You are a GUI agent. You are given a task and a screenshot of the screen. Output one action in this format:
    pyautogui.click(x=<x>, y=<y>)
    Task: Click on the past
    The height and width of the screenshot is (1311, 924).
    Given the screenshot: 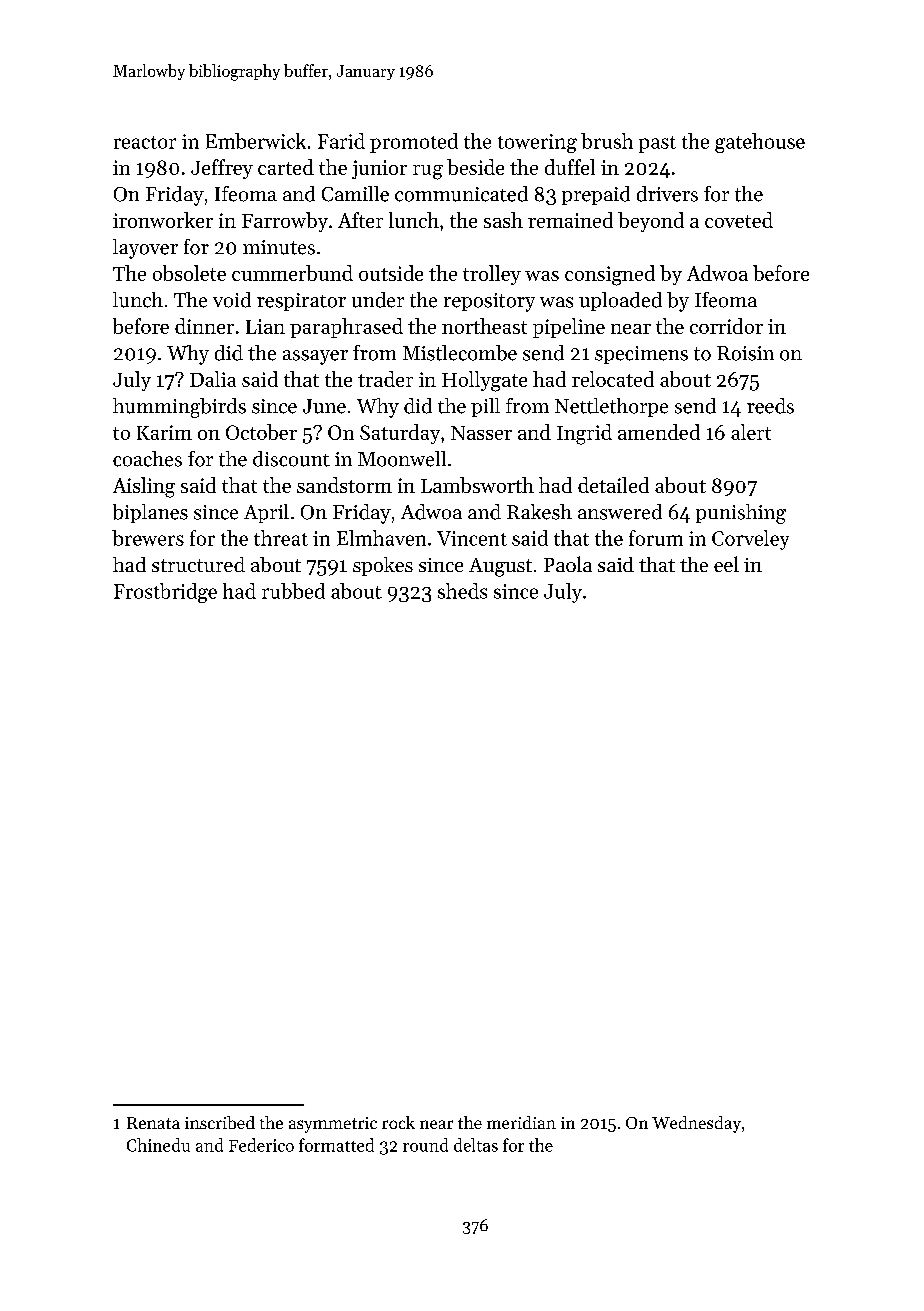 What is the action you would take?
    pyautogui.click(x=657, y=144)
